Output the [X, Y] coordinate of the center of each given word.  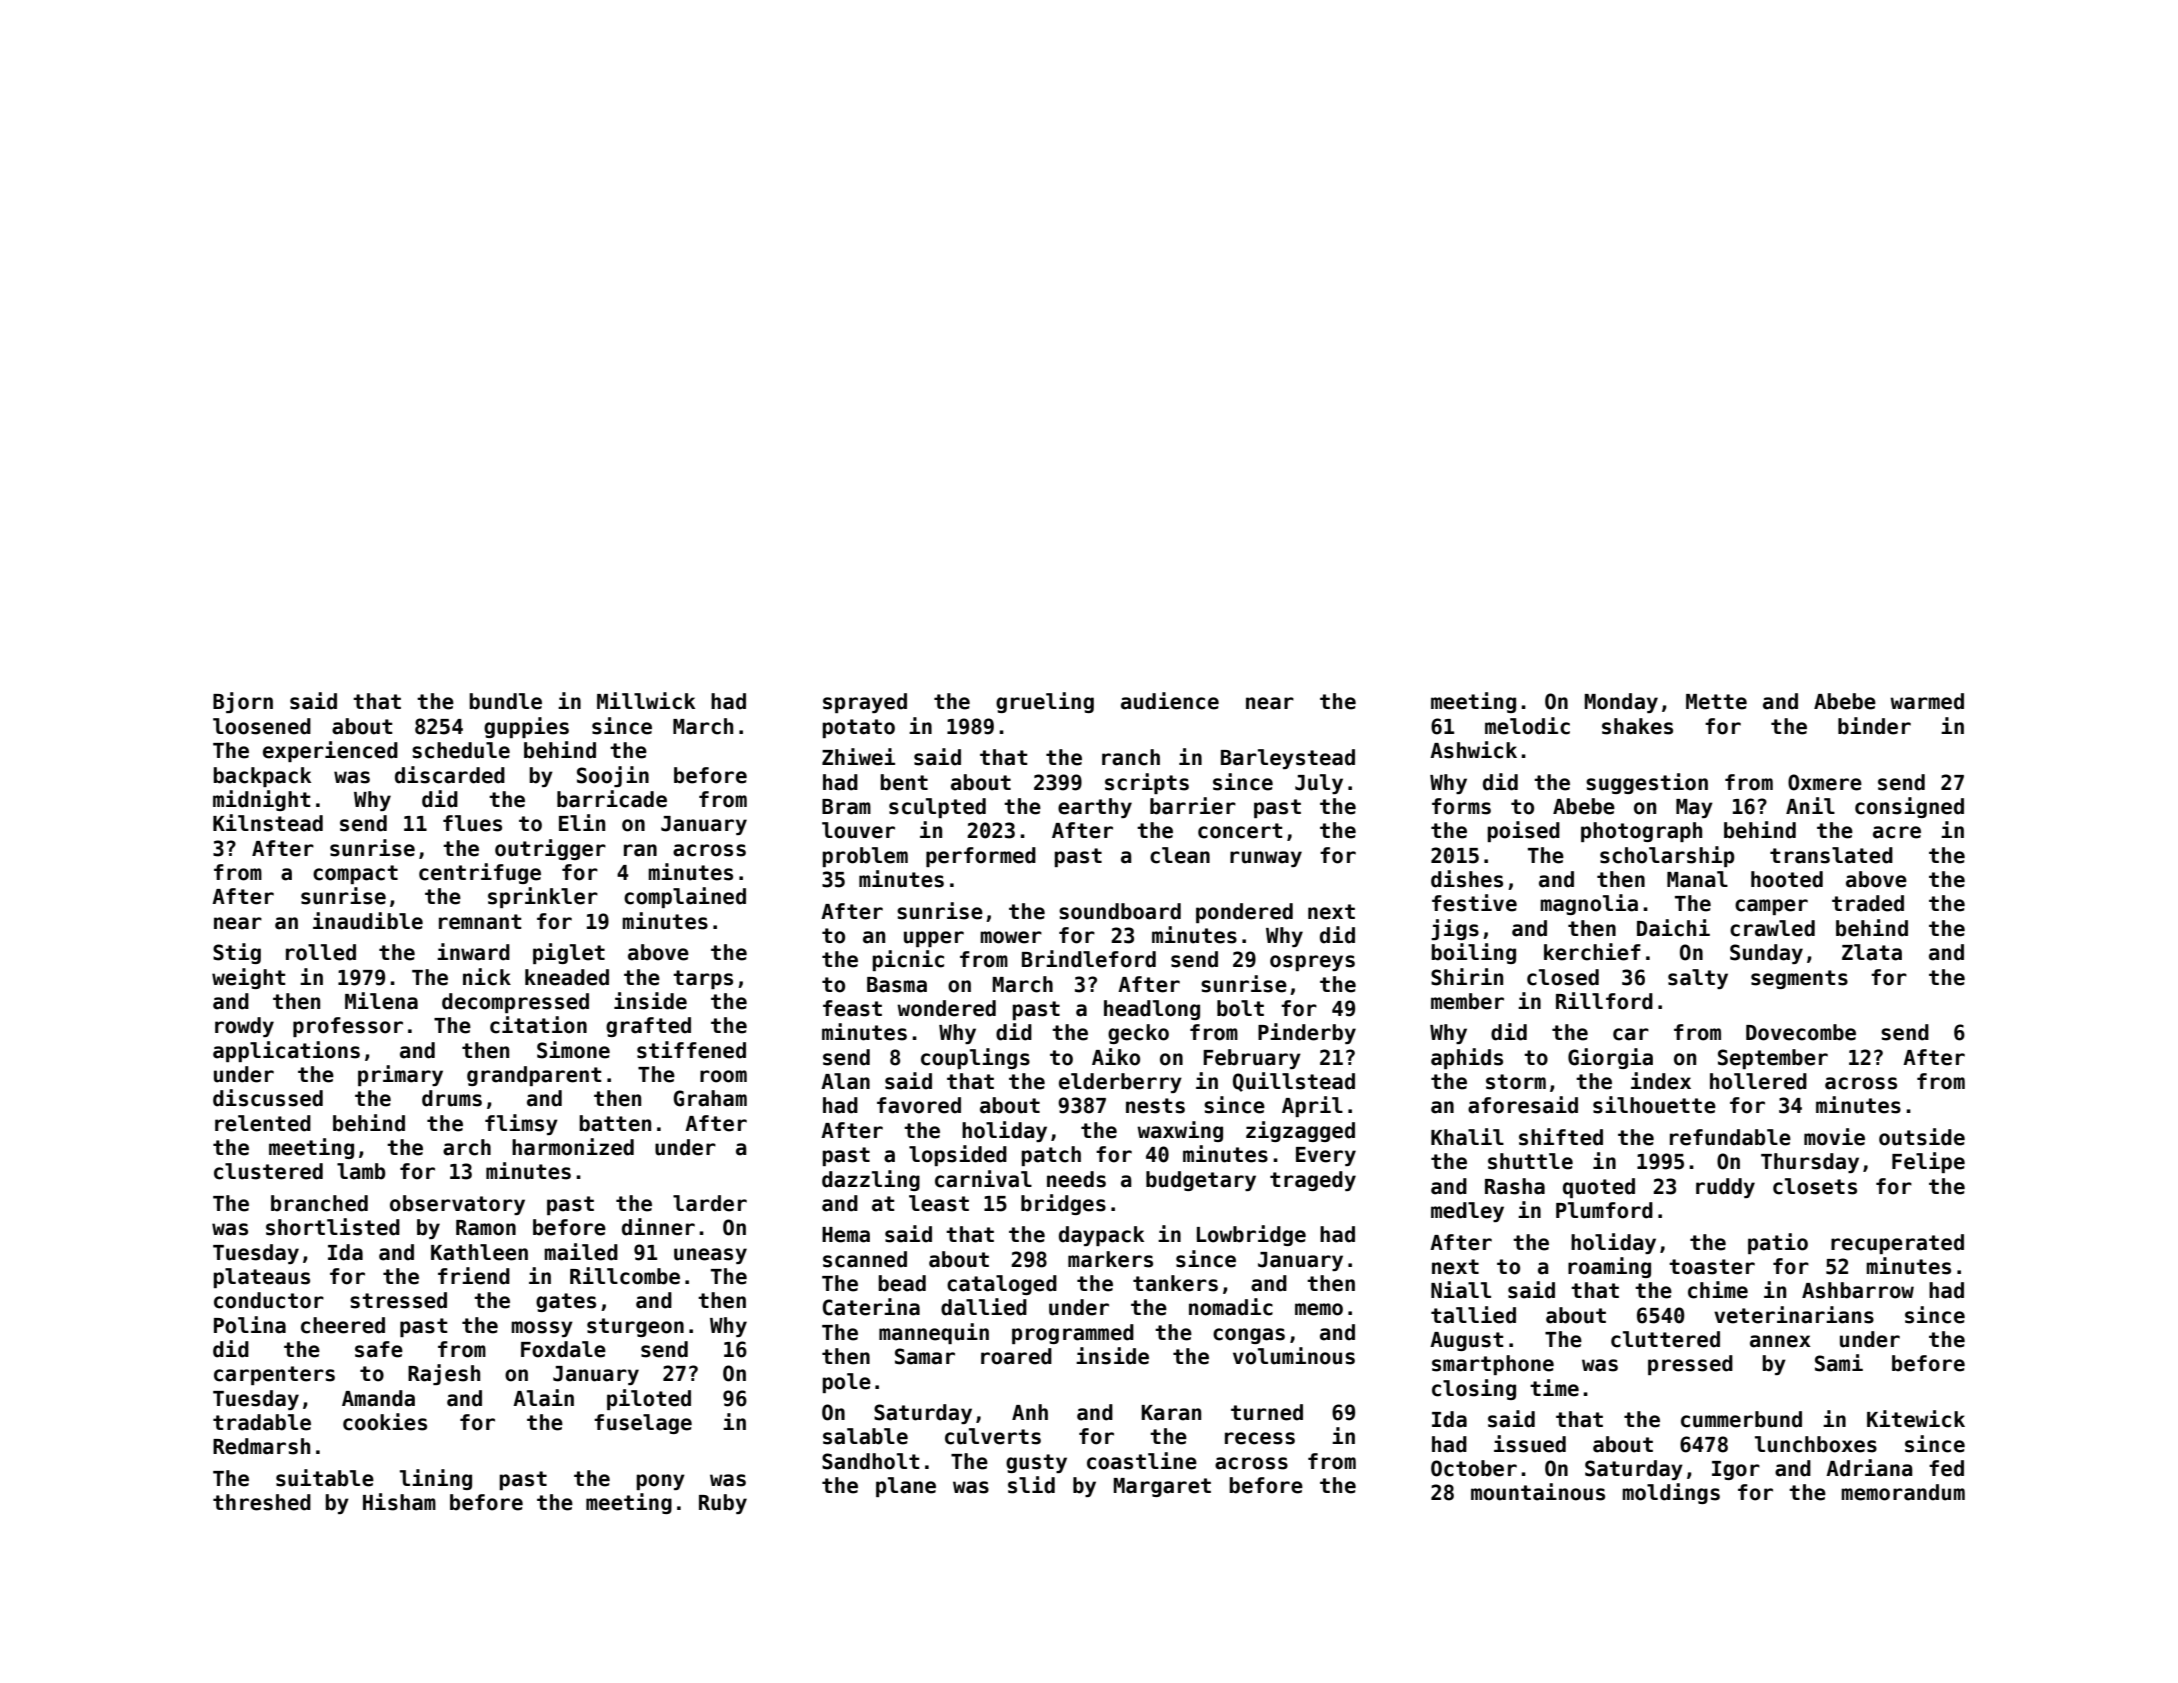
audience [1170, 701]
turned [1267, 1412]
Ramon [486, 1228]
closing [1474, 1389]
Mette [1716, 702]
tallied [1473, 1315]
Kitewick [1916, 1419]
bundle [505, 701]
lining [436, 1479]
